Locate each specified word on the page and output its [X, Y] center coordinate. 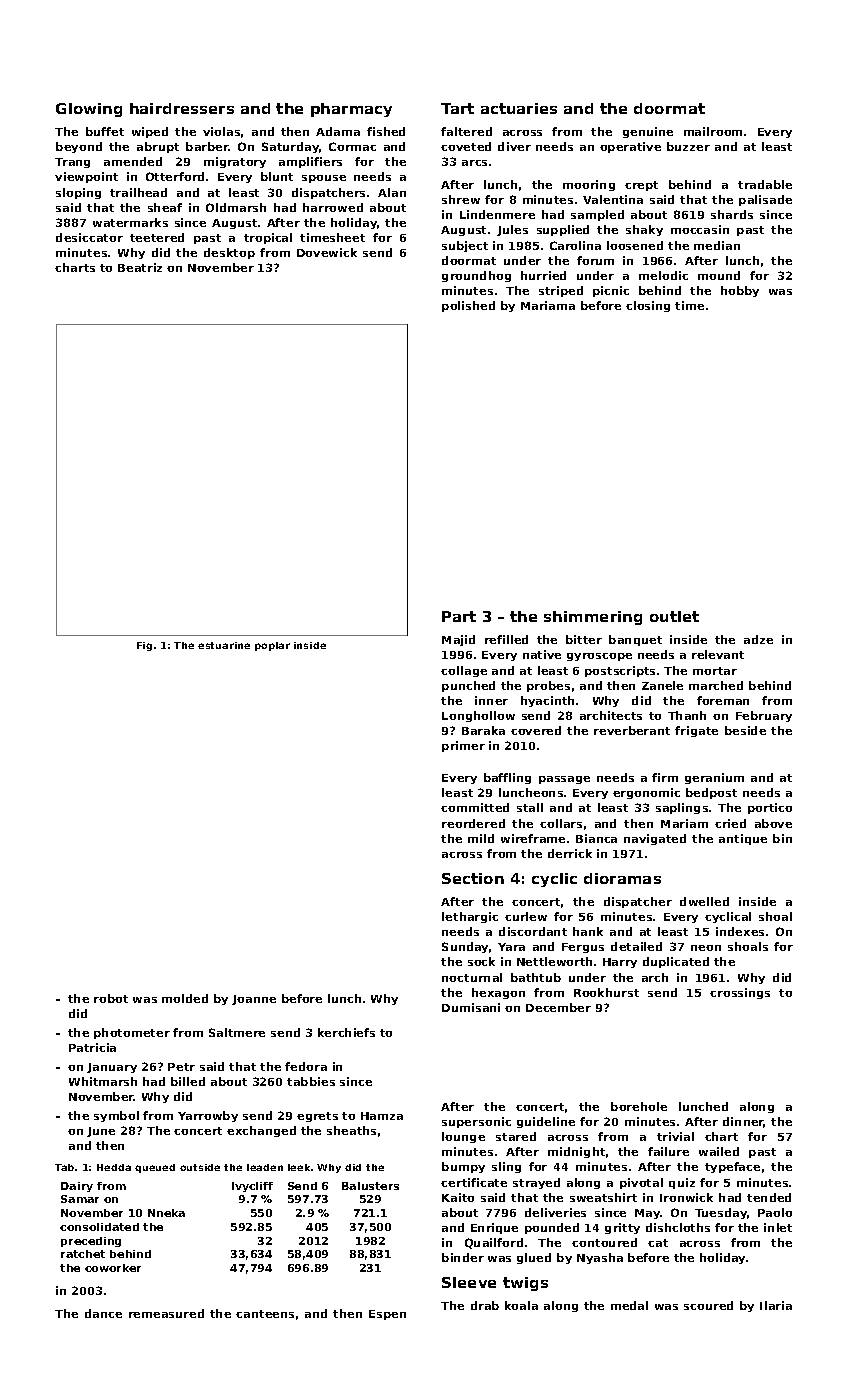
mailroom [713, 131]
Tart [457, 108]
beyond [79, 147]
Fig [144, 646]
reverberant [632, 730]
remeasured [166, 1313]
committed [475, 807]
